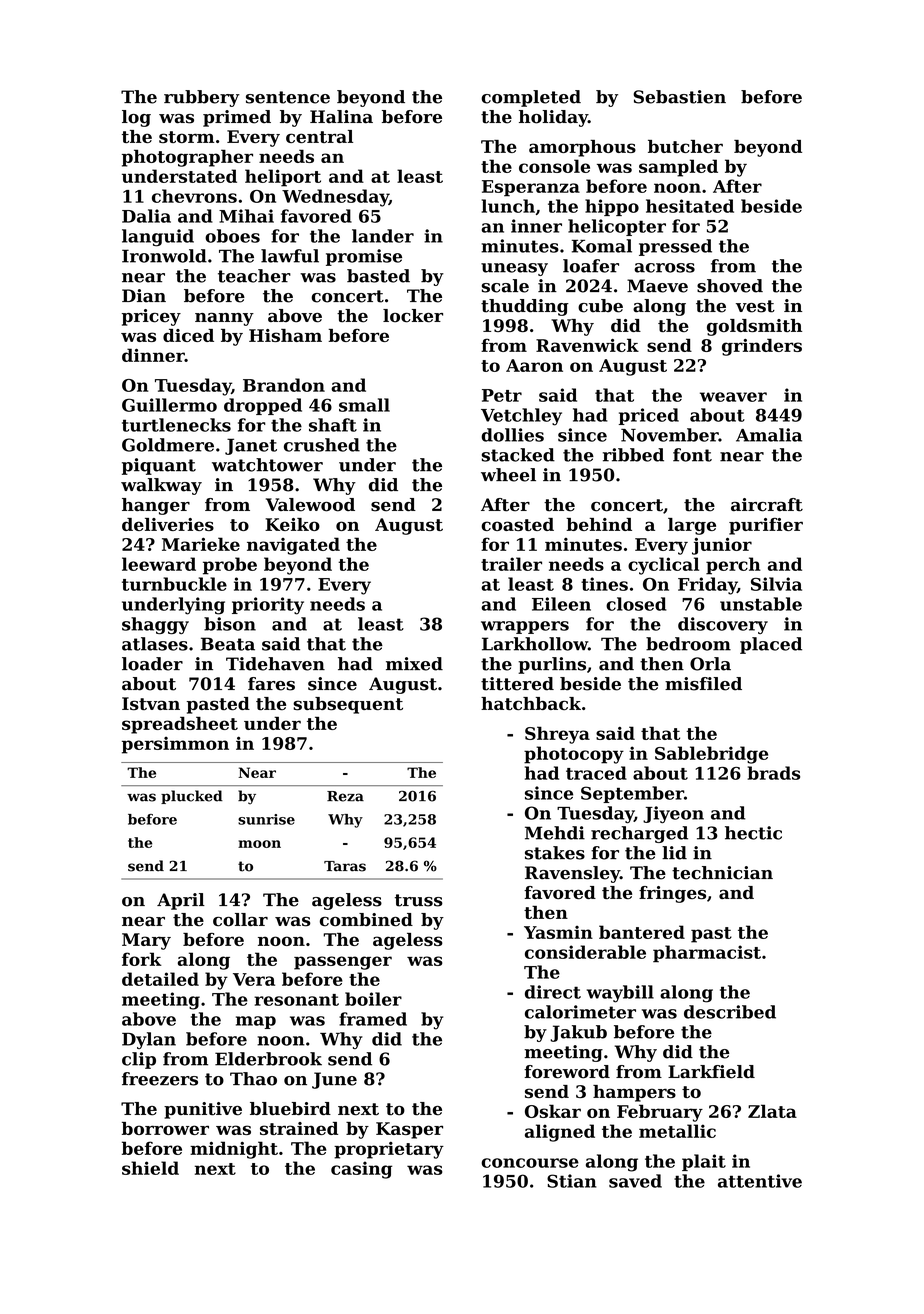 The width and height of the screenshot is (924, 1314). What do you see at coordinates (203, 1110) in the screenshot?
I see `punitive` at bounding box center [203, 1110].
